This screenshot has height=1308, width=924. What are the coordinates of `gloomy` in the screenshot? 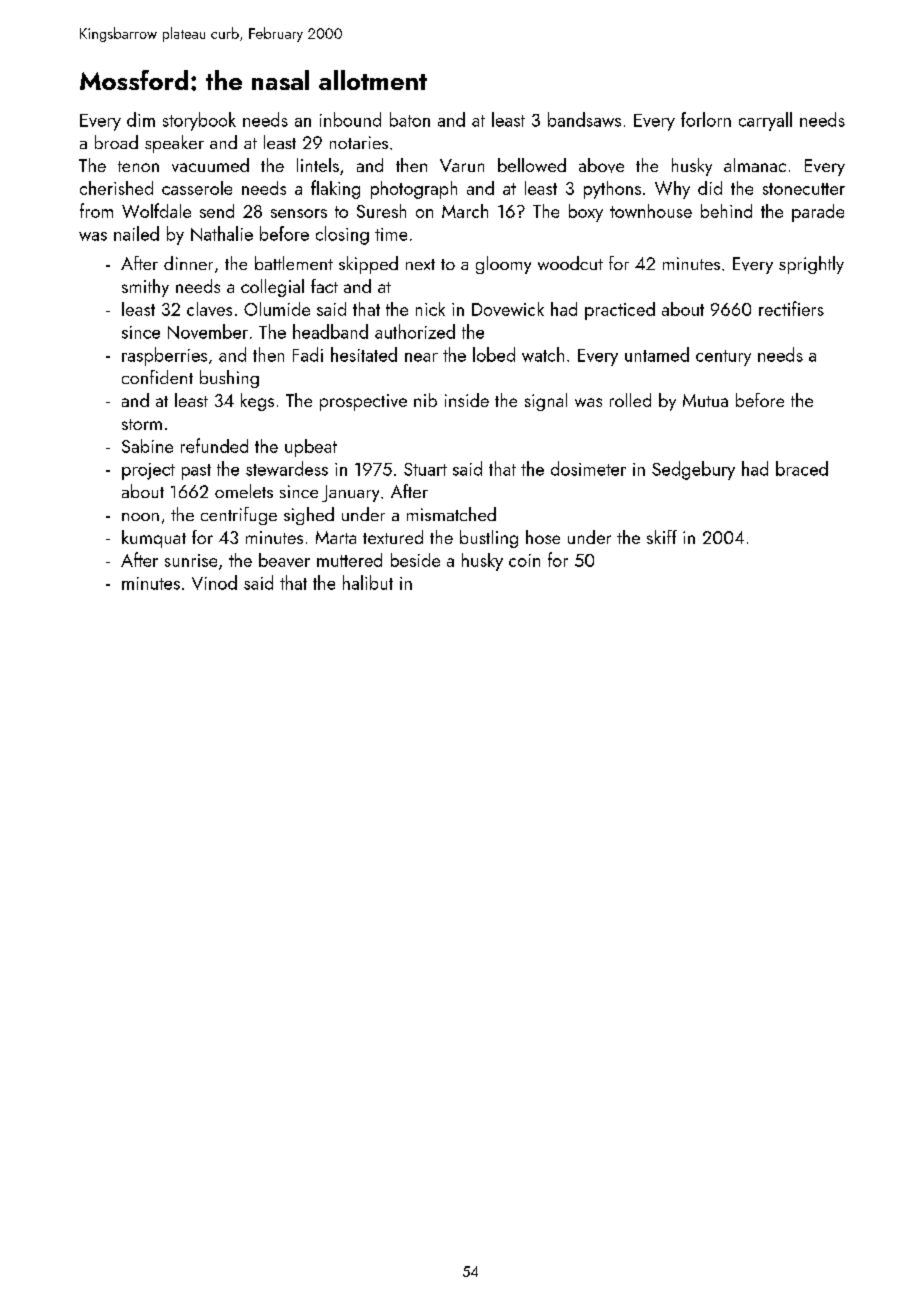 It's located at (503, 265).
